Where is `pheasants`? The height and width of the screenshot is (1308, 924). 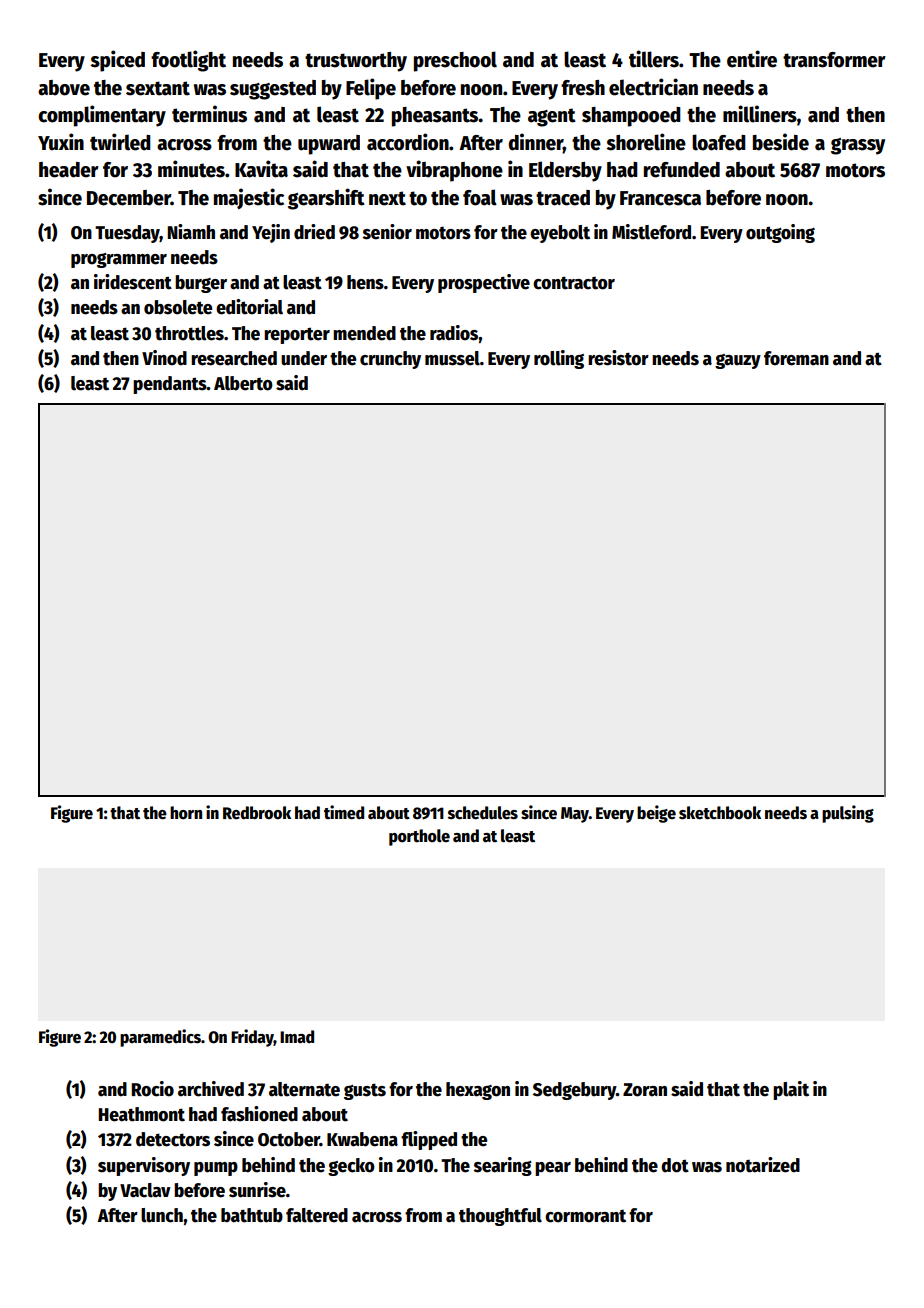 pheasants is located at coordinates (435, 117).
